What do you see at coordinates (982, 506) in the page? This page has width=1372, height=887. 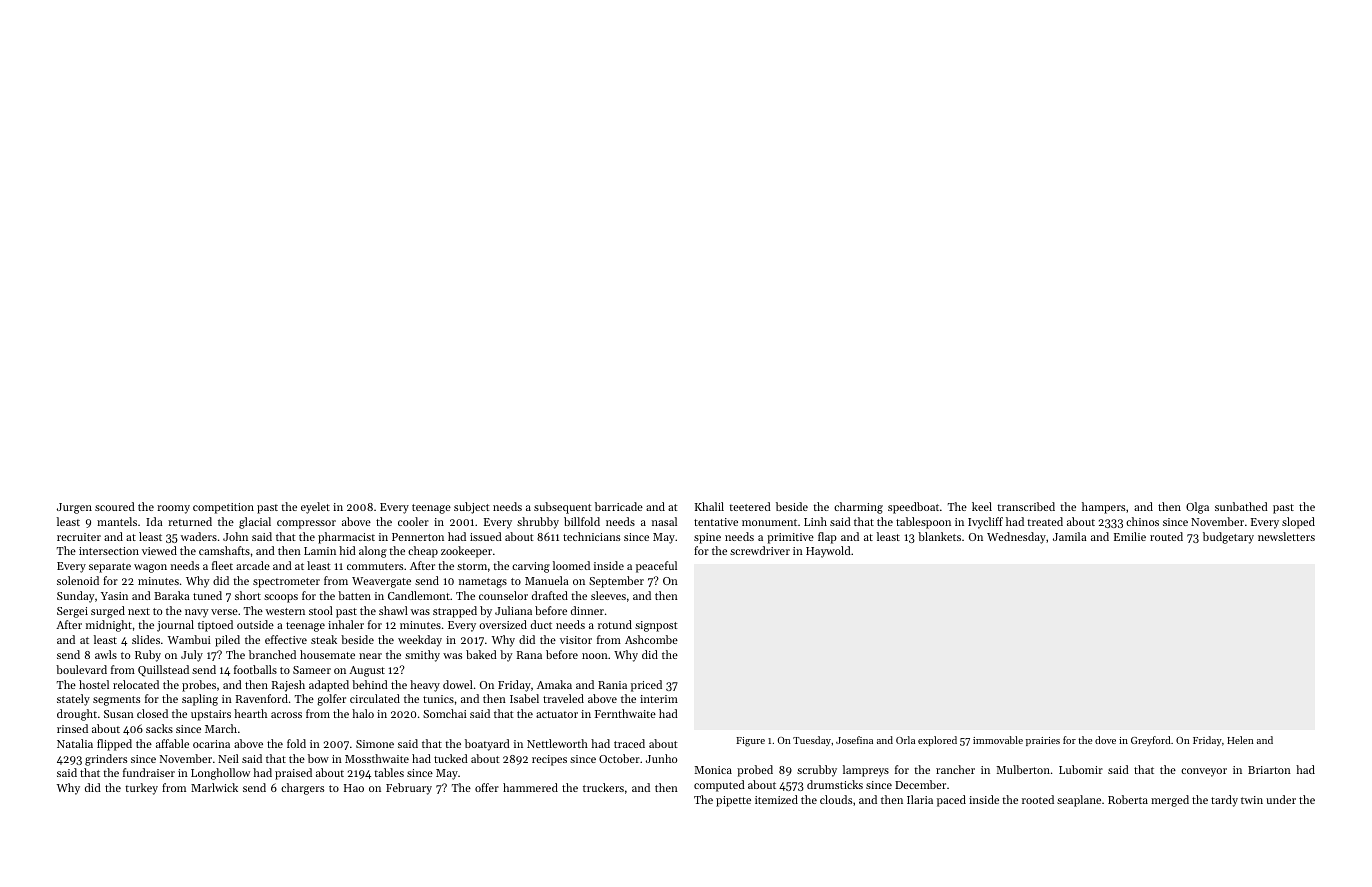 I see `keel` at bounding box center [982, 506].
